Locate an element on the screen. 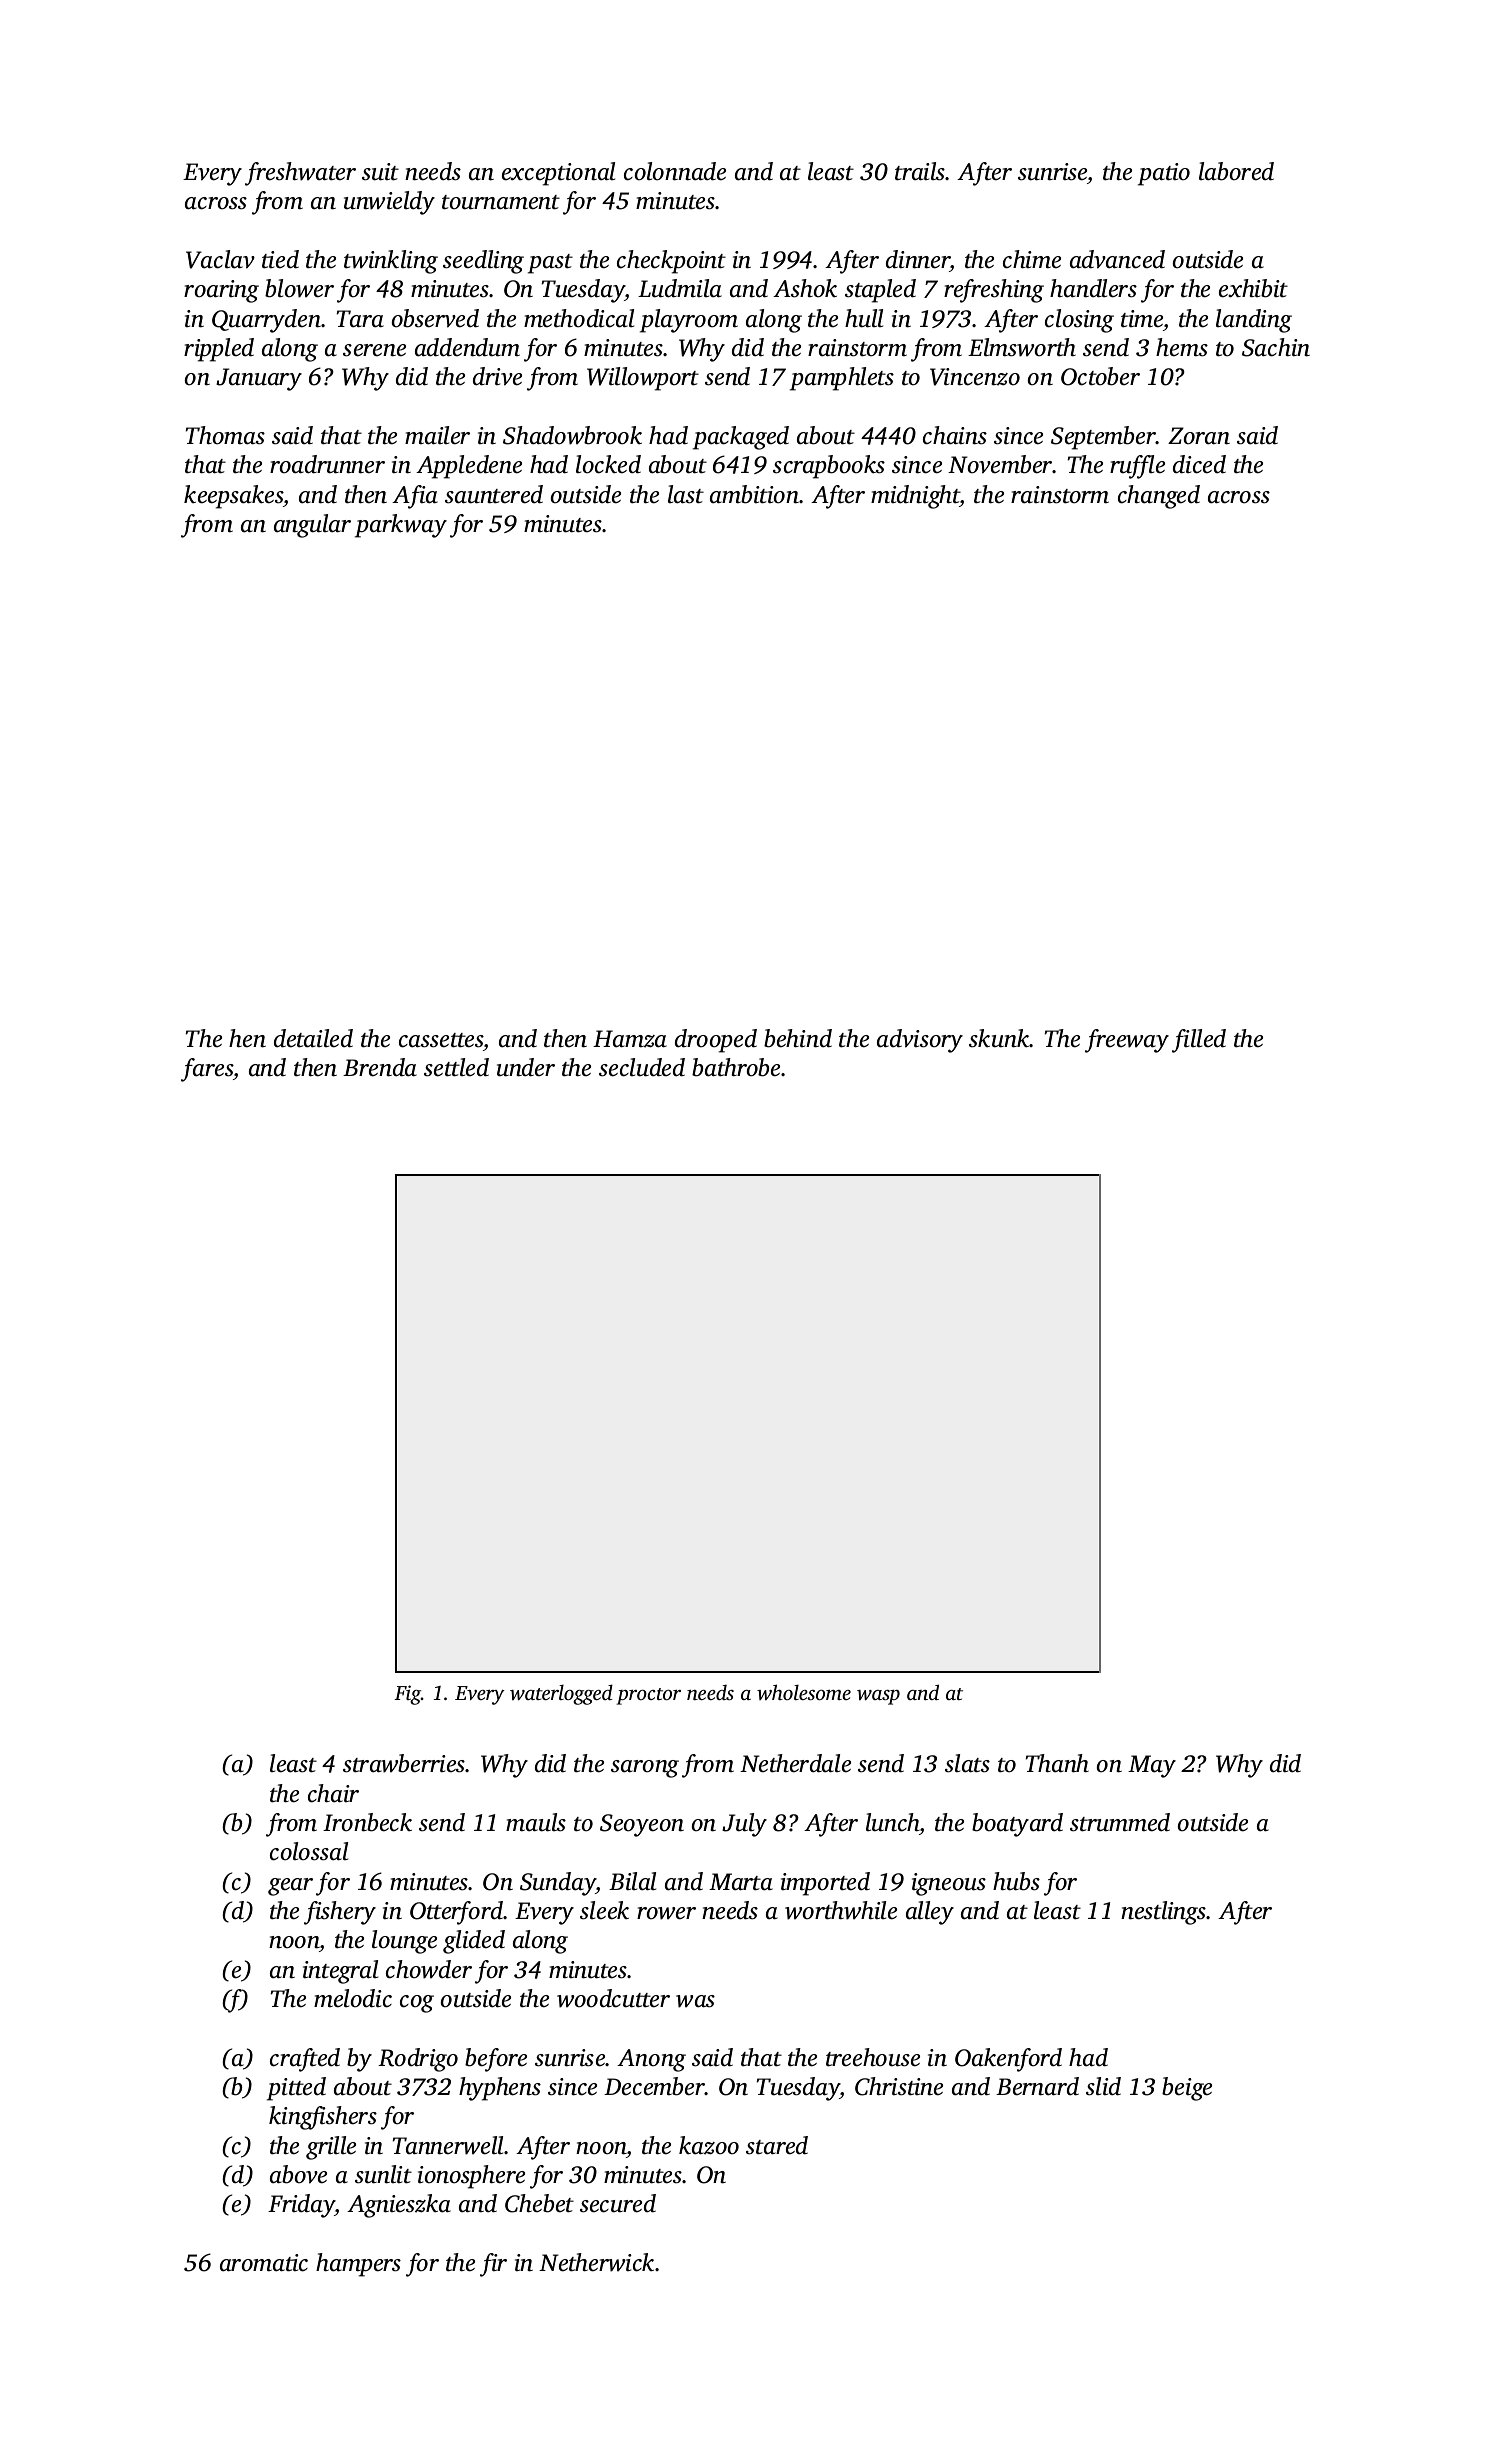 The image size is (1496, 2464). Fig is located at coordinates (407, 1695).
